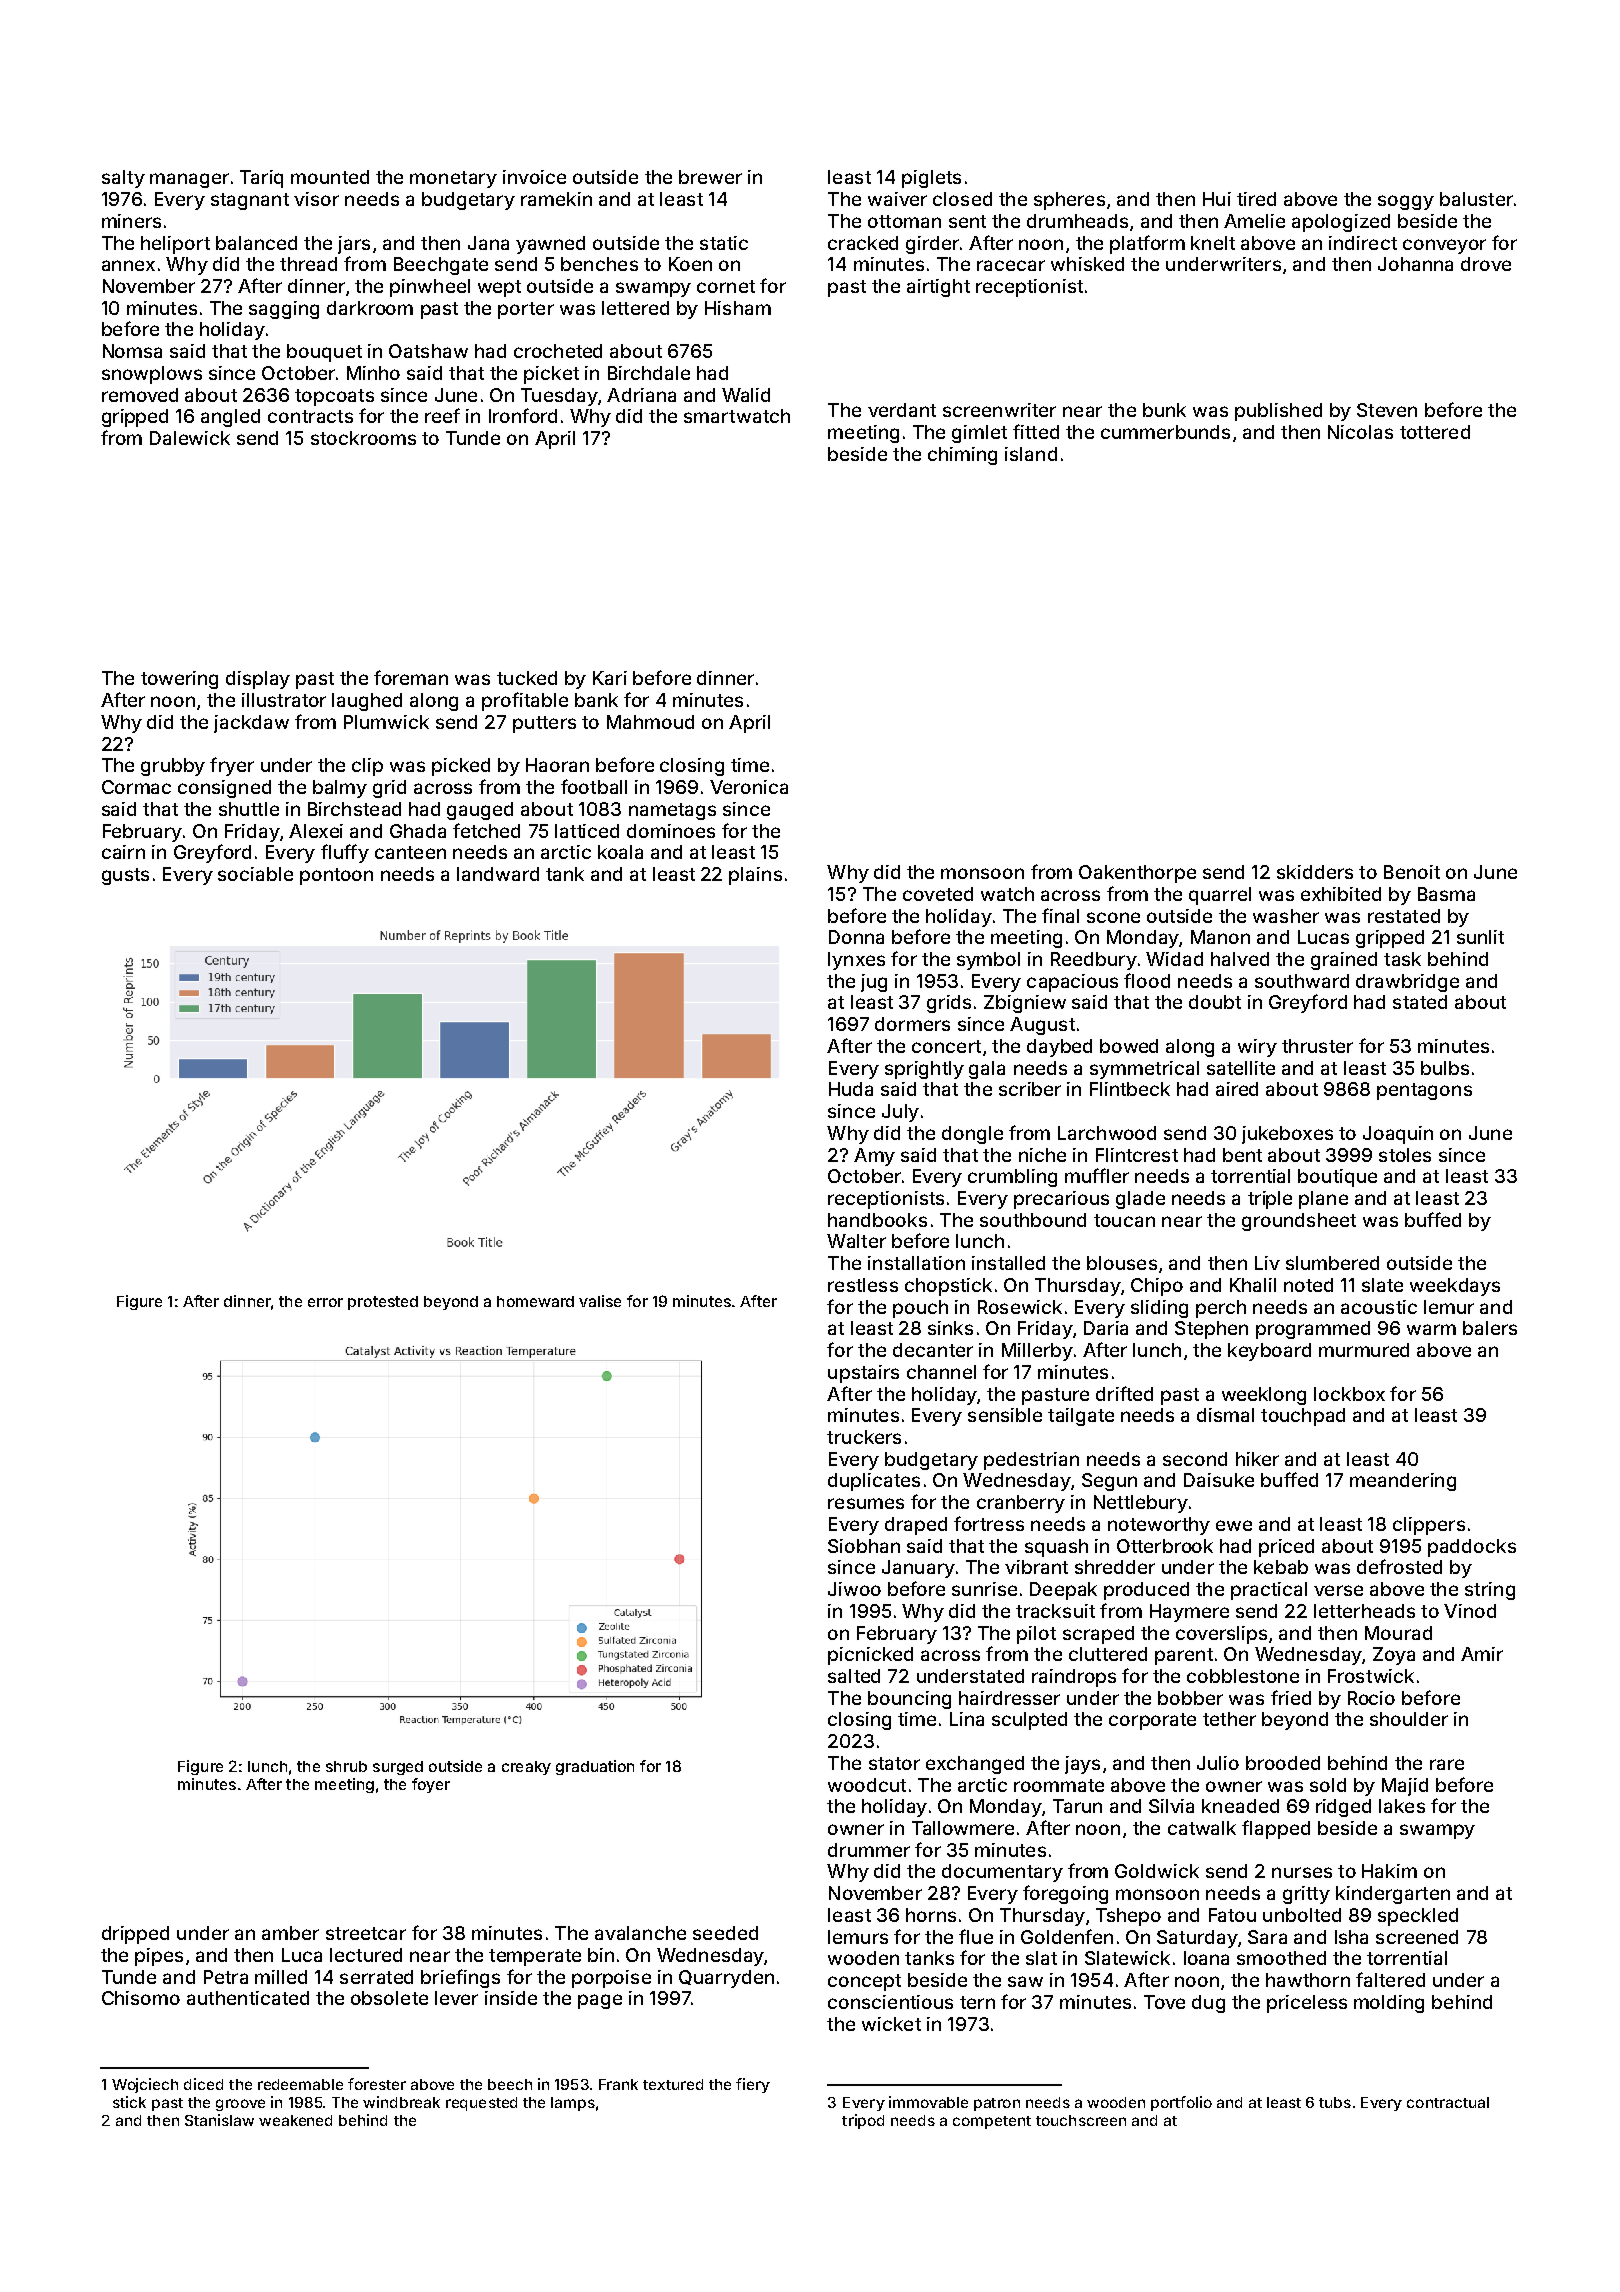  Describe the element at coordinates (864, 1546) in the document. I see `Siobhan` at that location.
